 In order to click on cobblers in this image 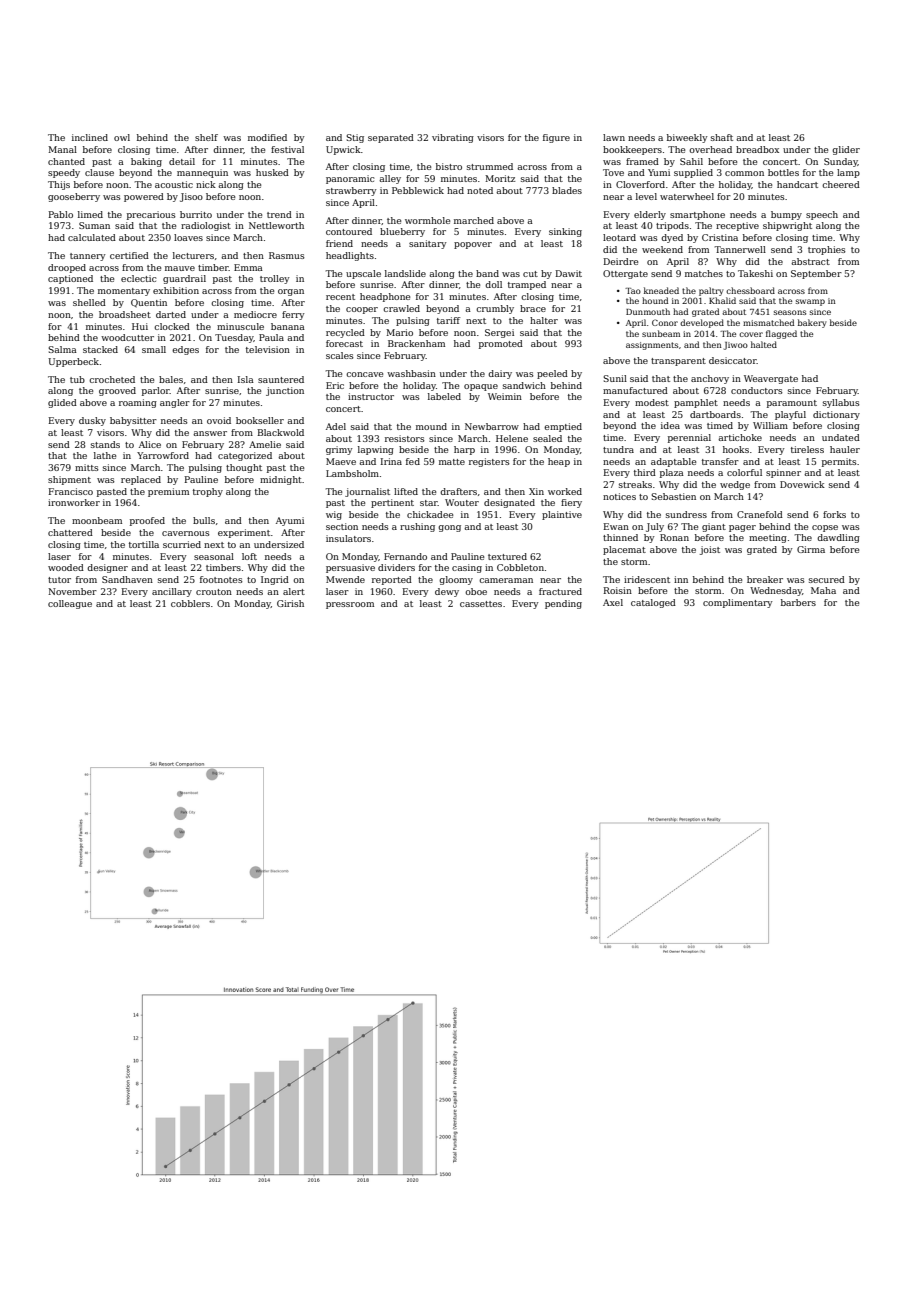, I will do `click(190, 603)`.
